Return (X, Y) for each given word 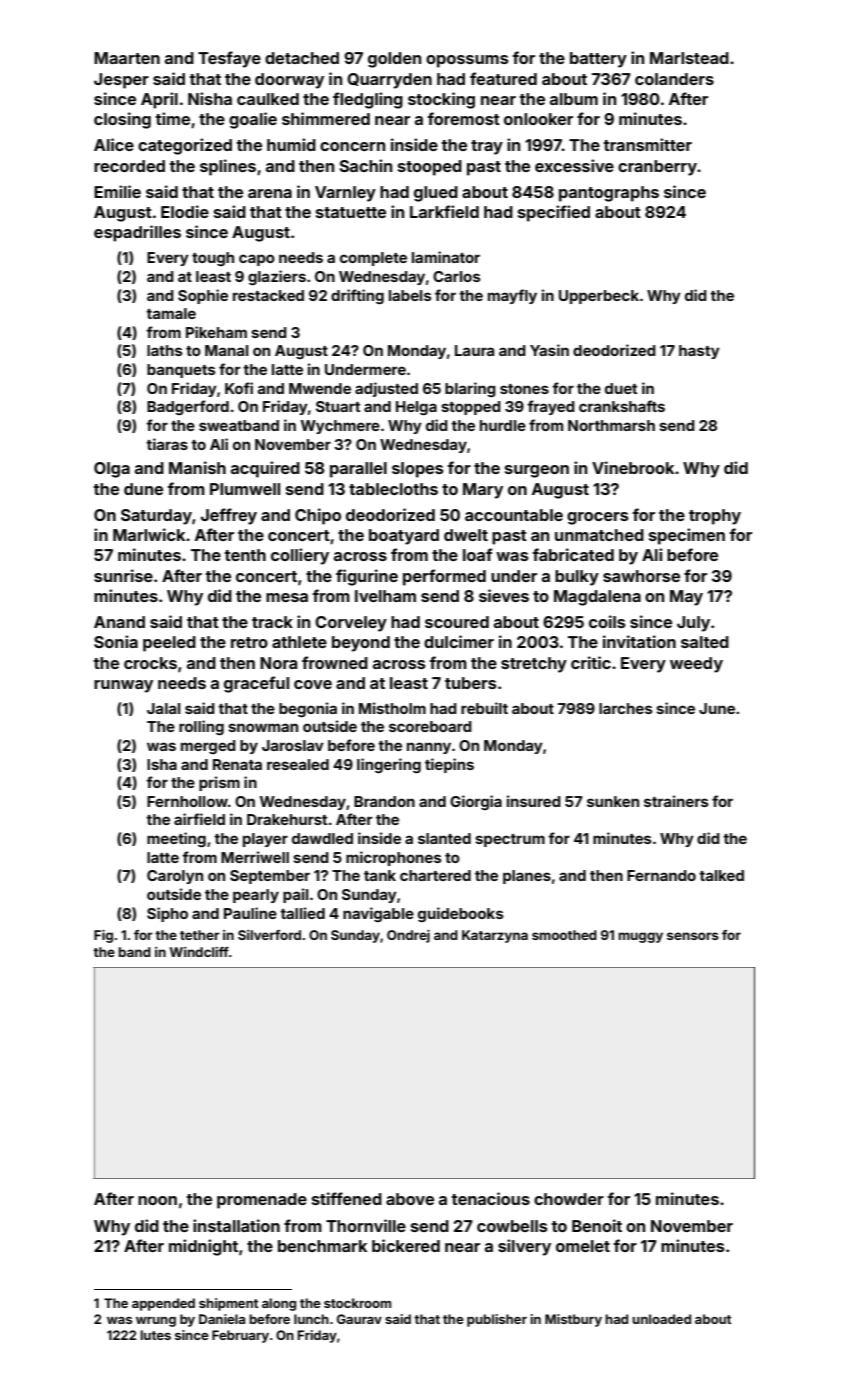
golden (394, 60)
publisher (497, 1320)
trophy (715, 517)
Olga (112, 470)
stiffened (347, 1198)
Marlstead (689, 58)
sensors (693, 936)
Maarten (127, 58)
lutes (155, 1335)
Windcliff (199, 952)
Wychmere (340, 427)
